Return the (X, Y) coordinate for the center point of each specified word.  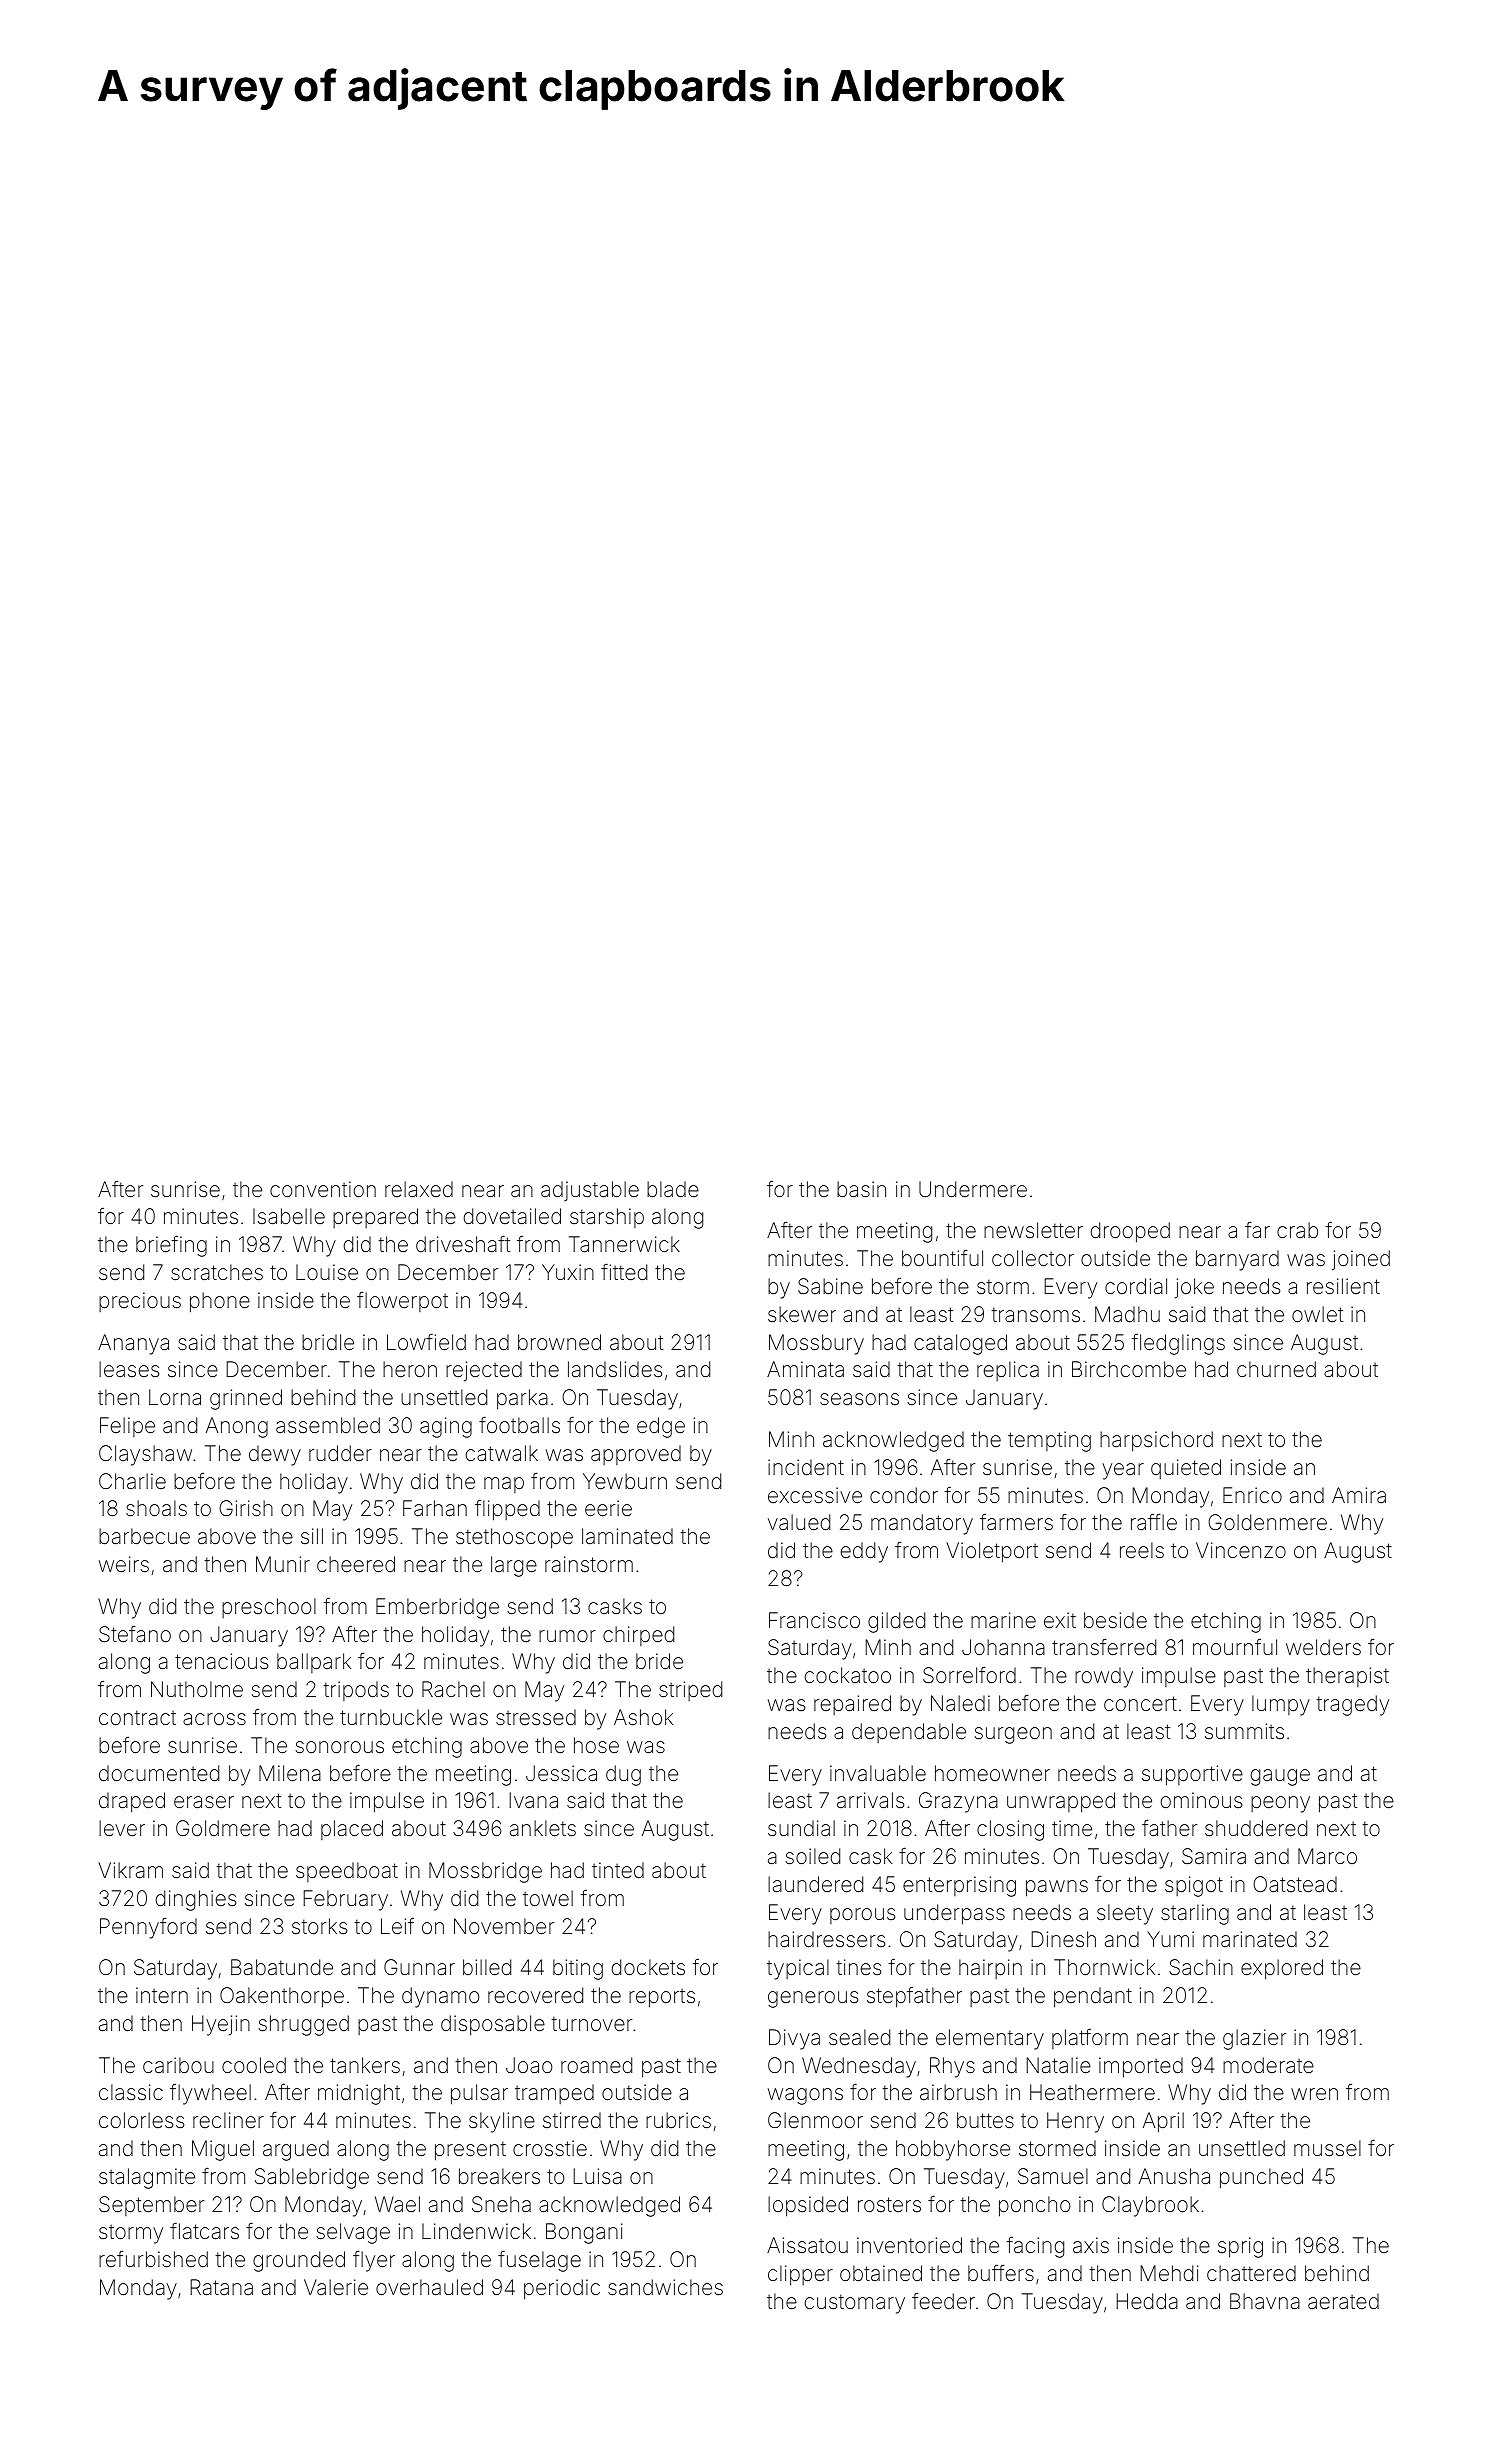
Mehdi (1169, 2273)
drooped (1130, 1232)
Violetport (992, 1552)
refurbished (153, 2258)
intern (162, 1995)
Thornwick (1104, 1967)
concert (1140, 1703)
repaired (852, 1705)
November (504, 1926)
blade (673, 1189)
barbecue (144, 1536)
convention (323, 1189)
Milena (290, 1773)
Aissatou (807, 2245)
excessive (815, 1495)
